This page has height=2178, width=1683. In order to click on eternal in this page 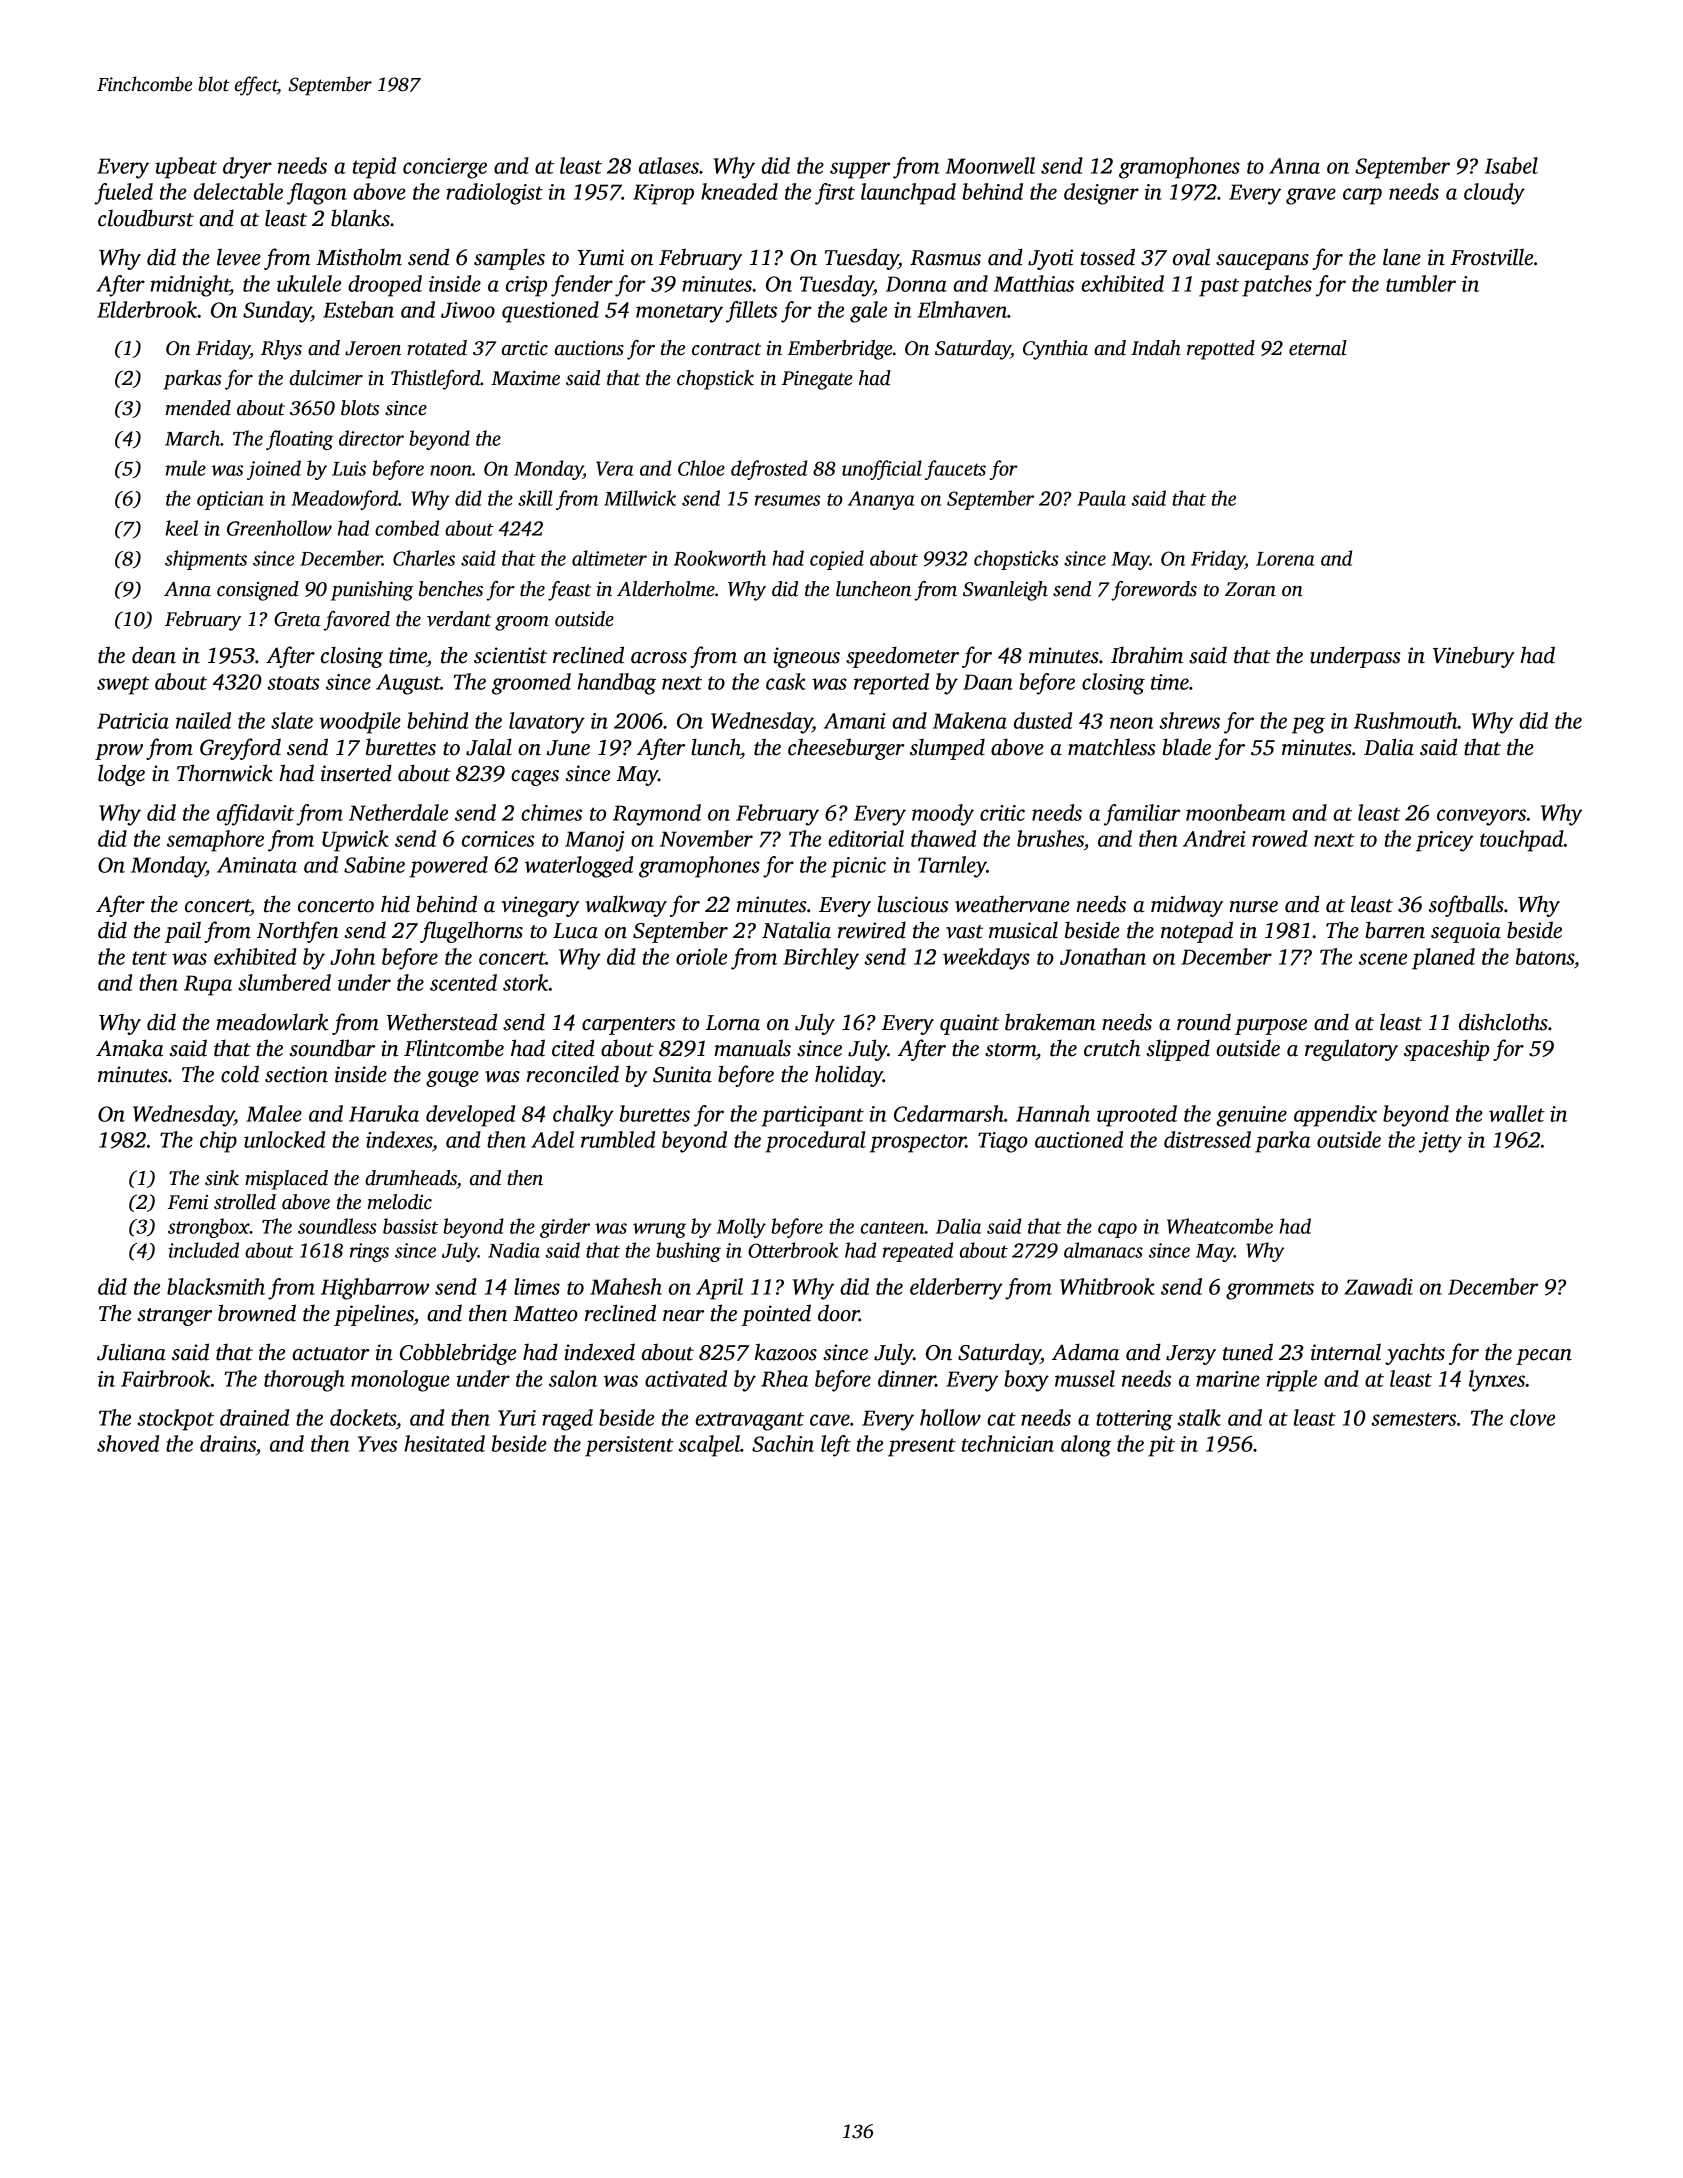, I will do `click(1318, 348)`.
